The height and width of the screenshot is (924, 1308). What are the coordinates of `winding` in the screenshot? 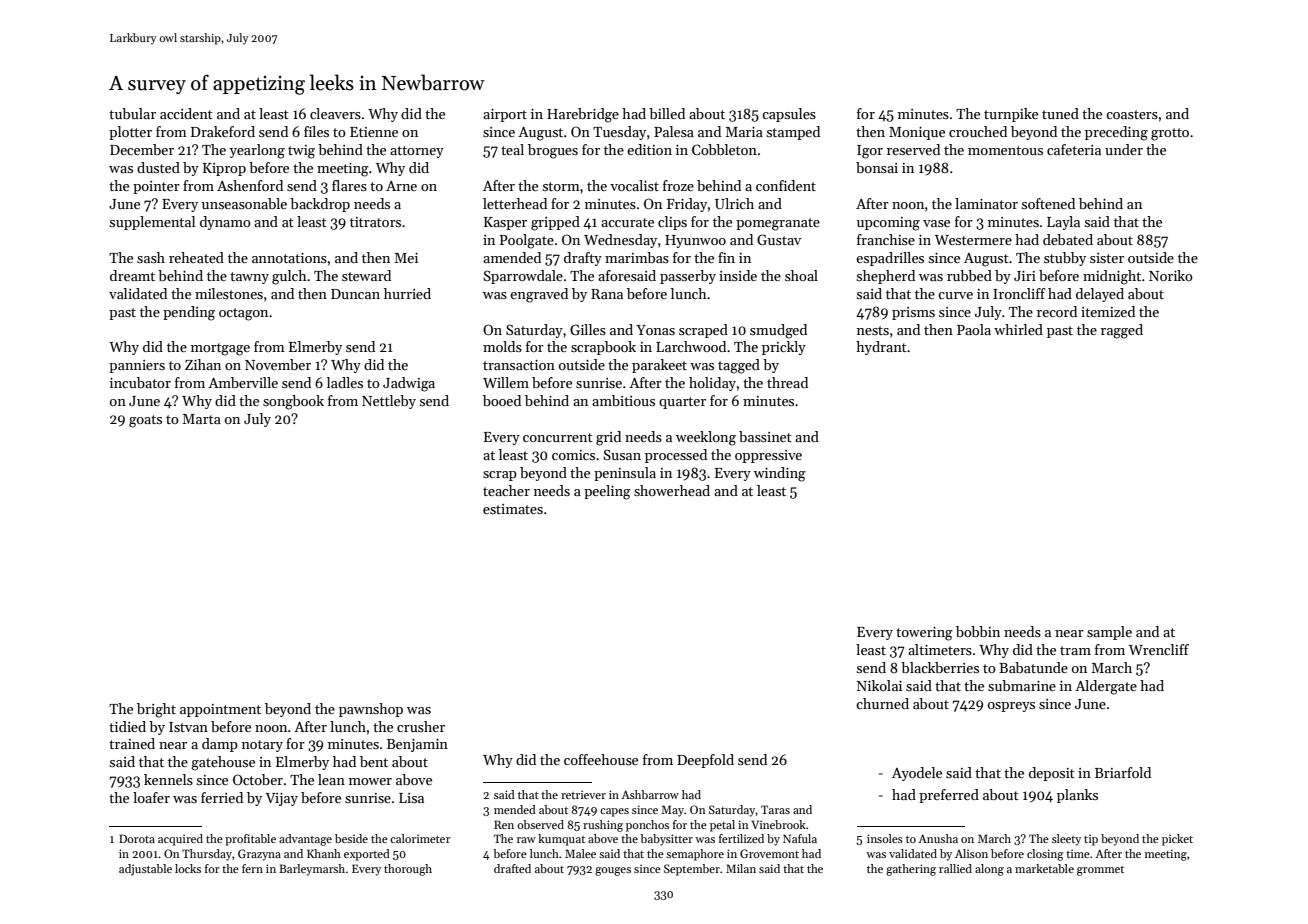 It's located at (780, 474).
